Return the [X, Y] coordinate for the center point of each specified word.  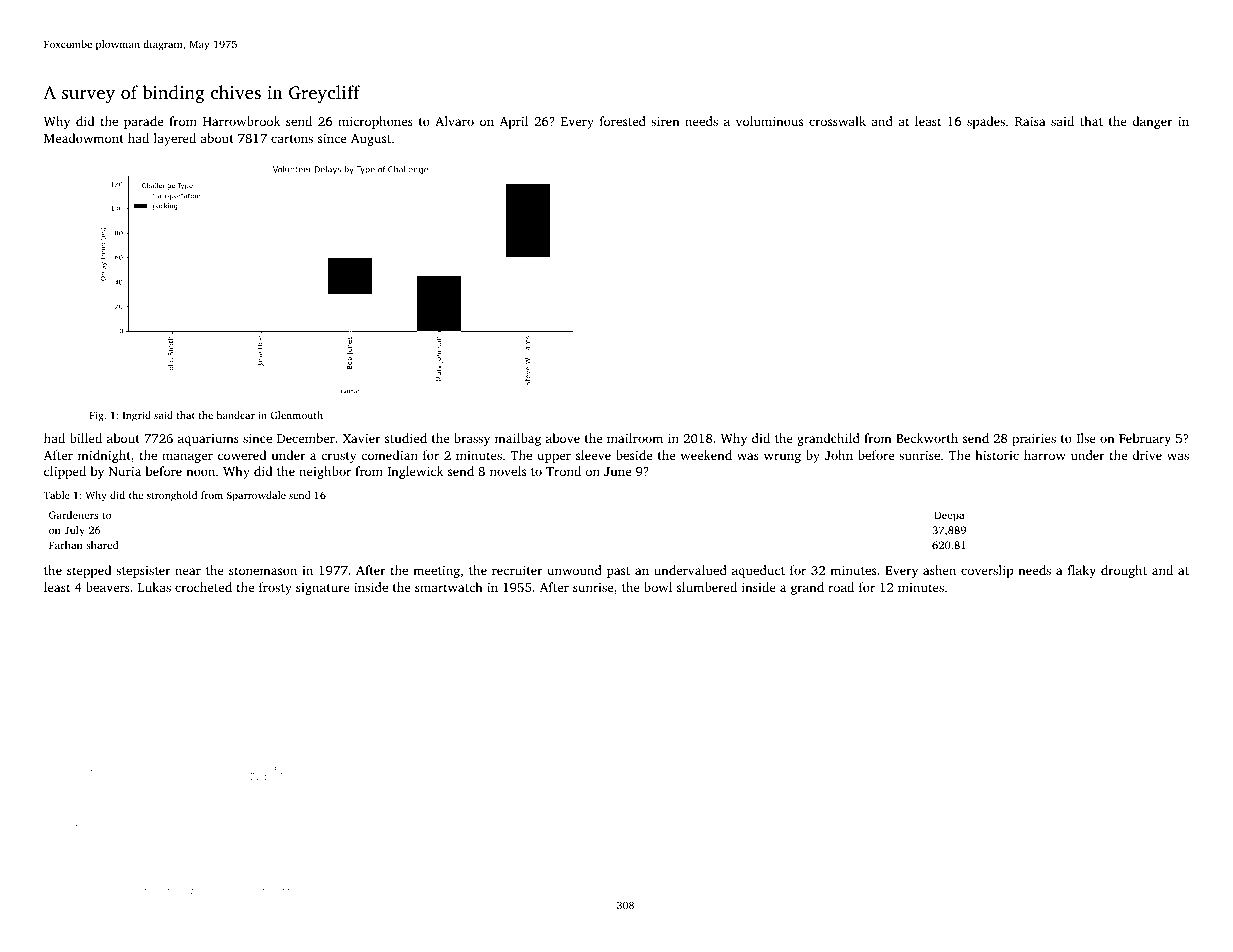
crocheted [203, 587]
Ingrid [137, 416]
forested [623, 121]
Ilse [1086, 438]
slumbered [707, 587]
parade [143, 122]
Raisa [1030, 121]
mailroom [635, 438]
